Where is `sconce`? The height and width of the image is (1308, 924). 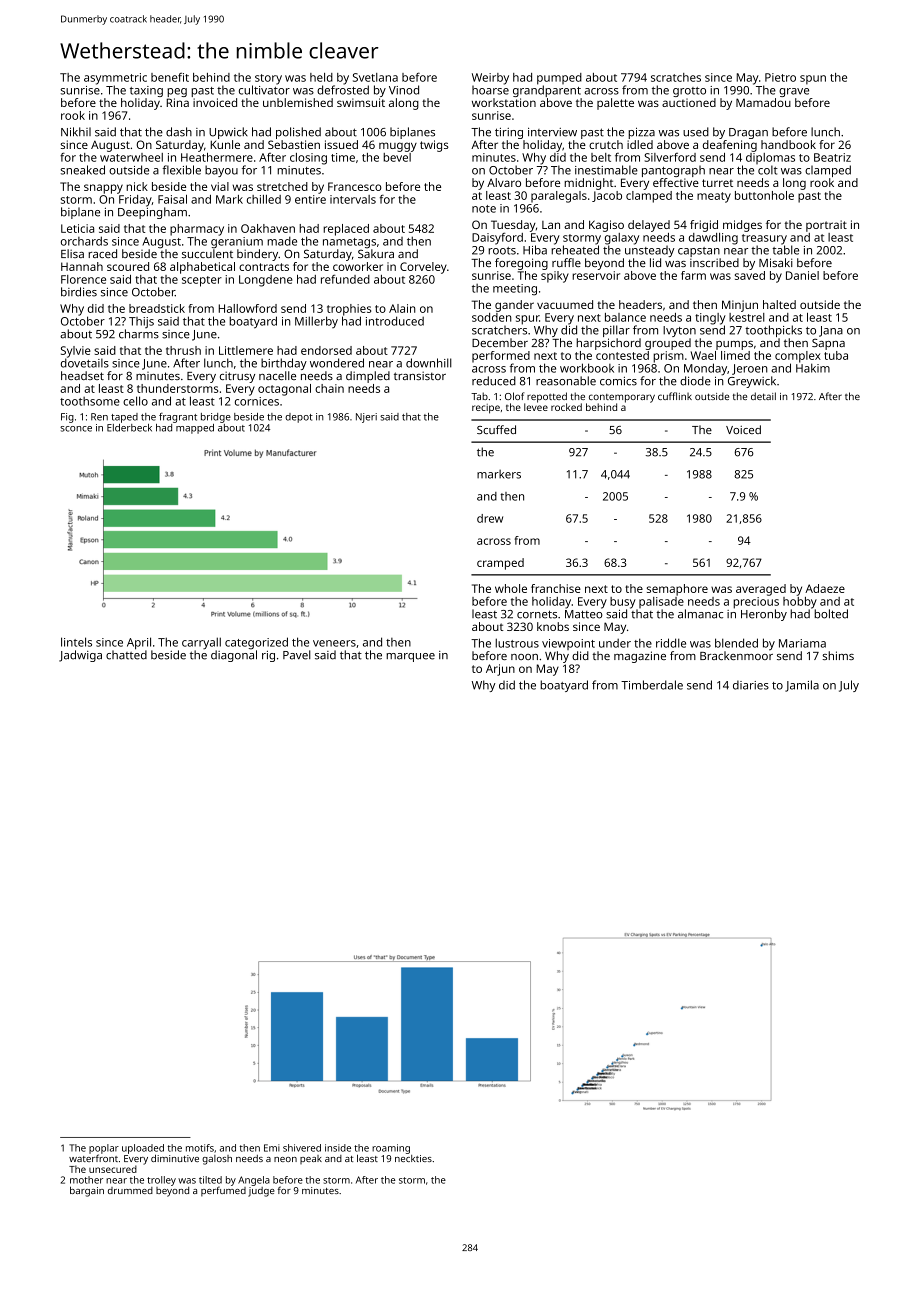
sconce is located at coordinates (76, 429).
